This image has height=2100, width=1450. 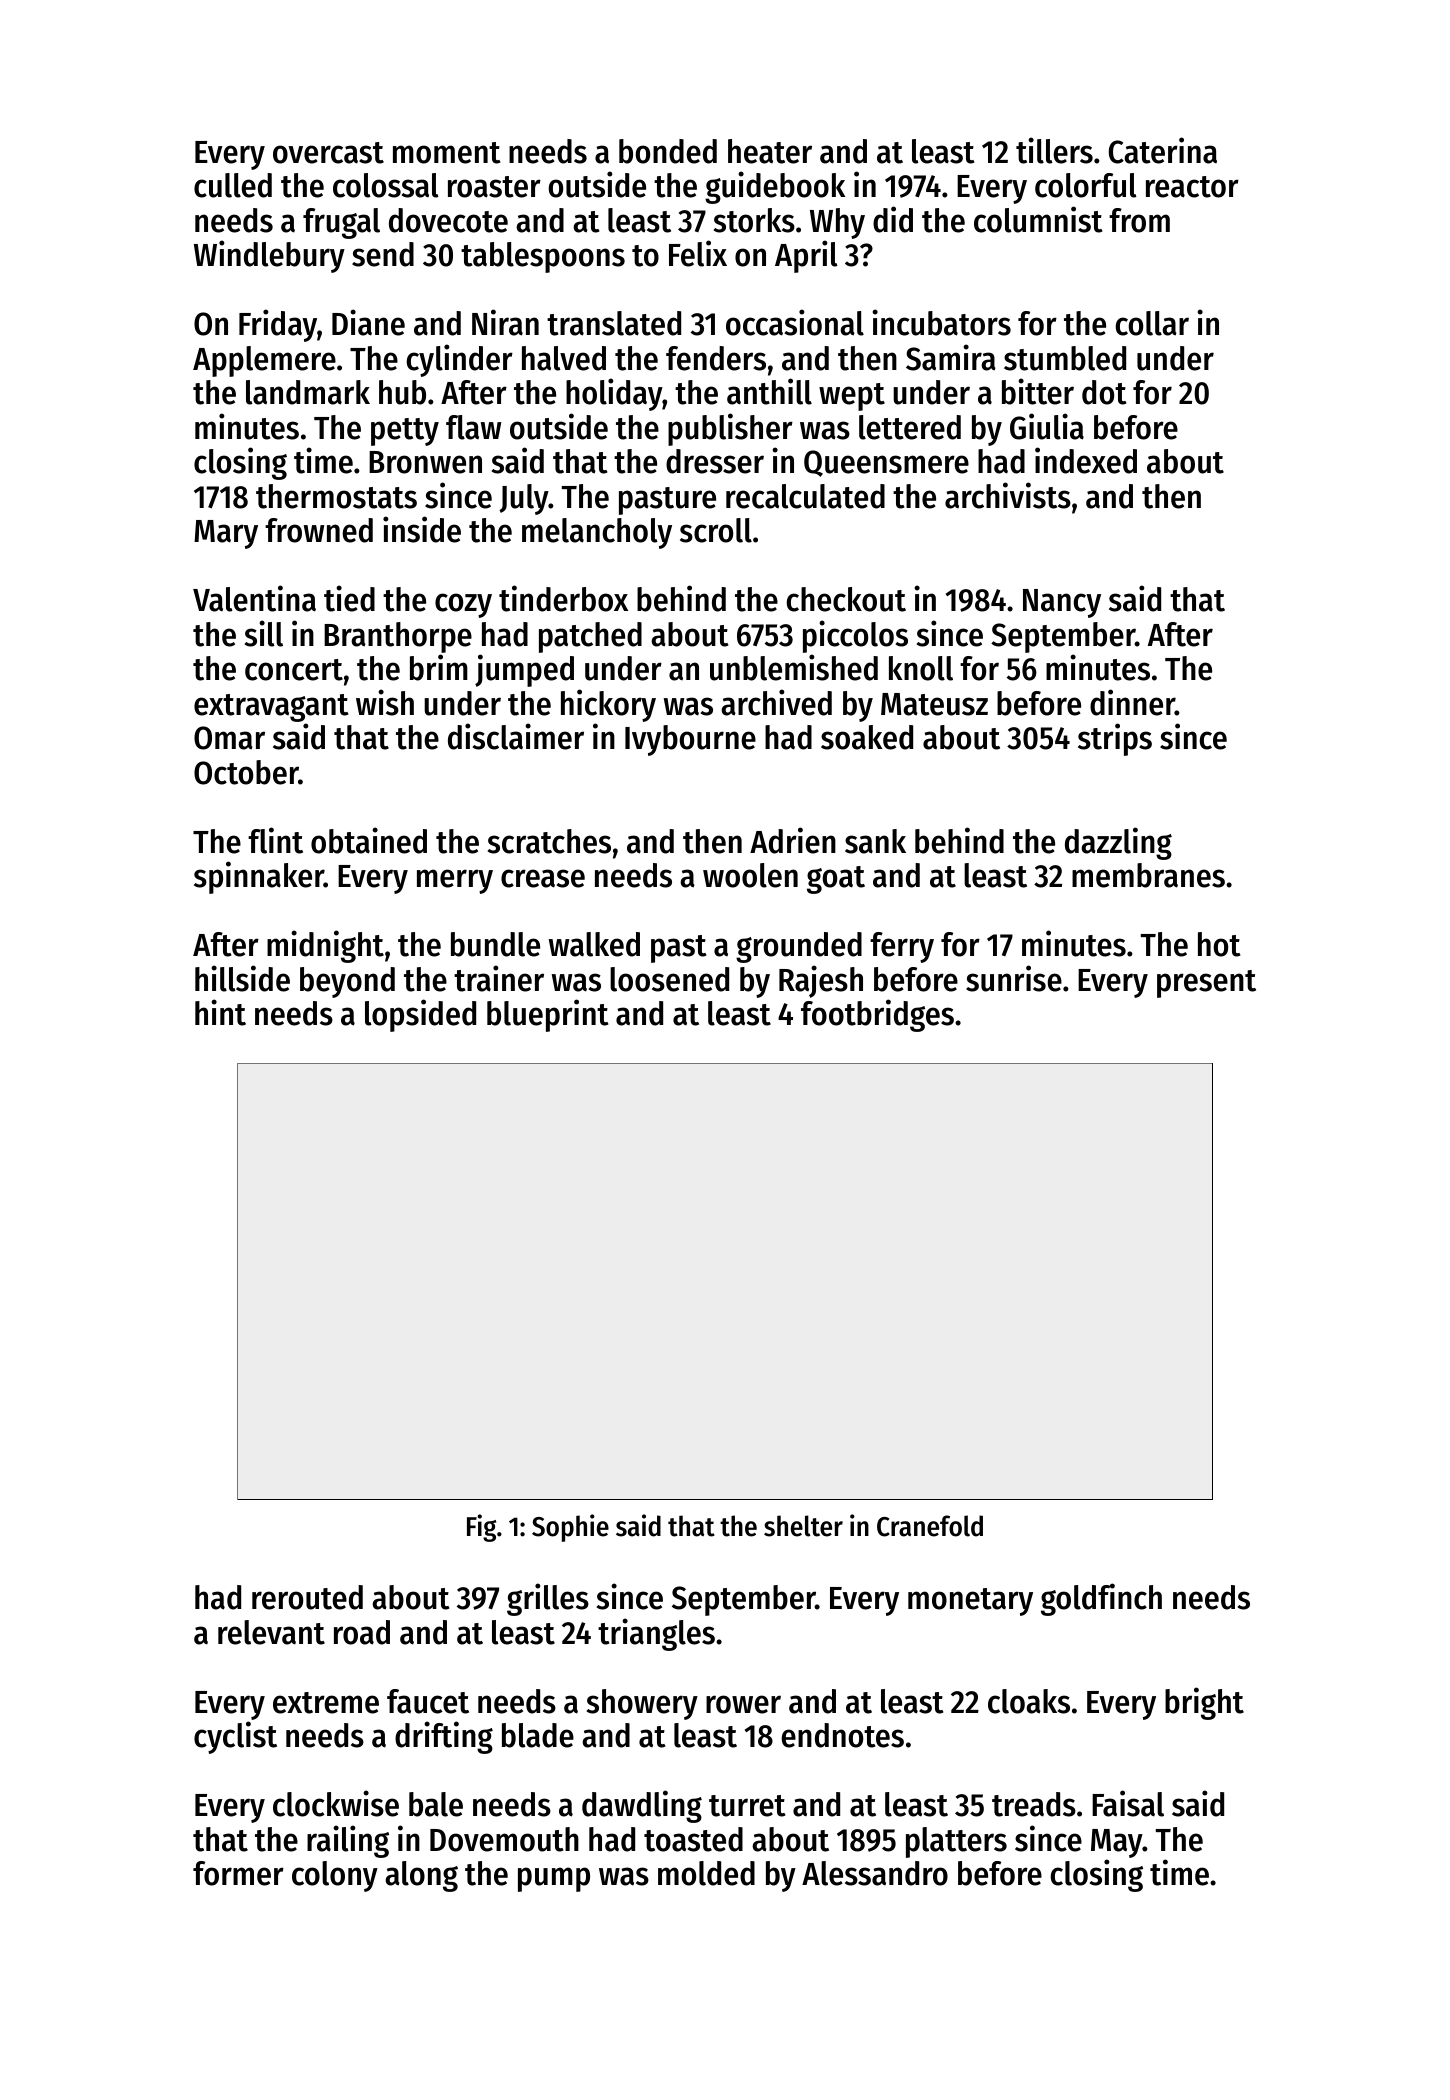 I want to click on heater, so click(x=770, y=151).
